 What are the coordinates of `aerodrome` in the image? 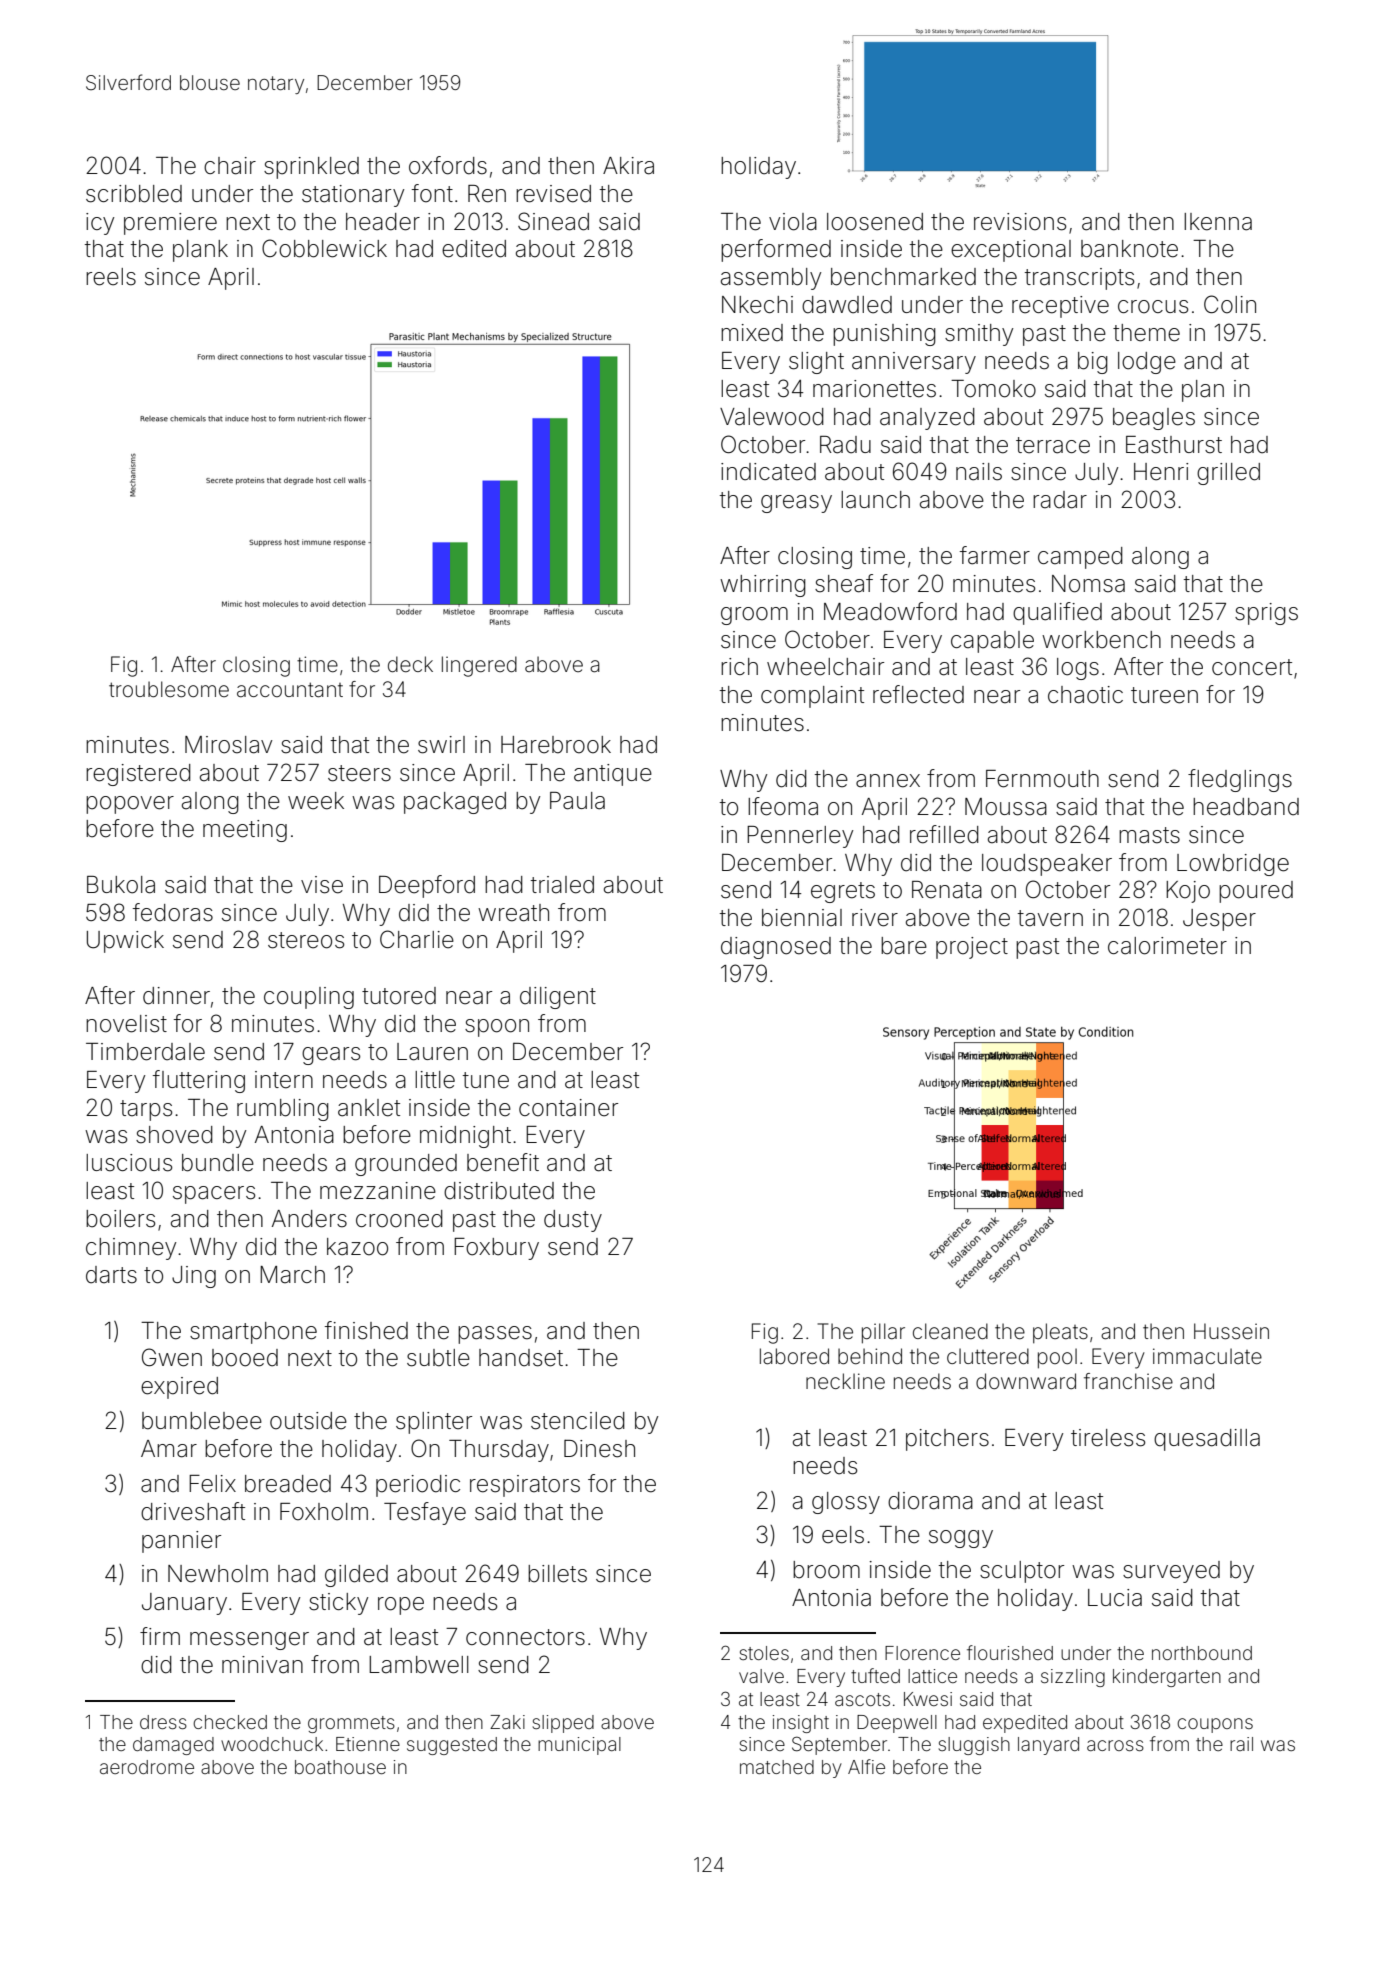 It's located at (147, 1767).
